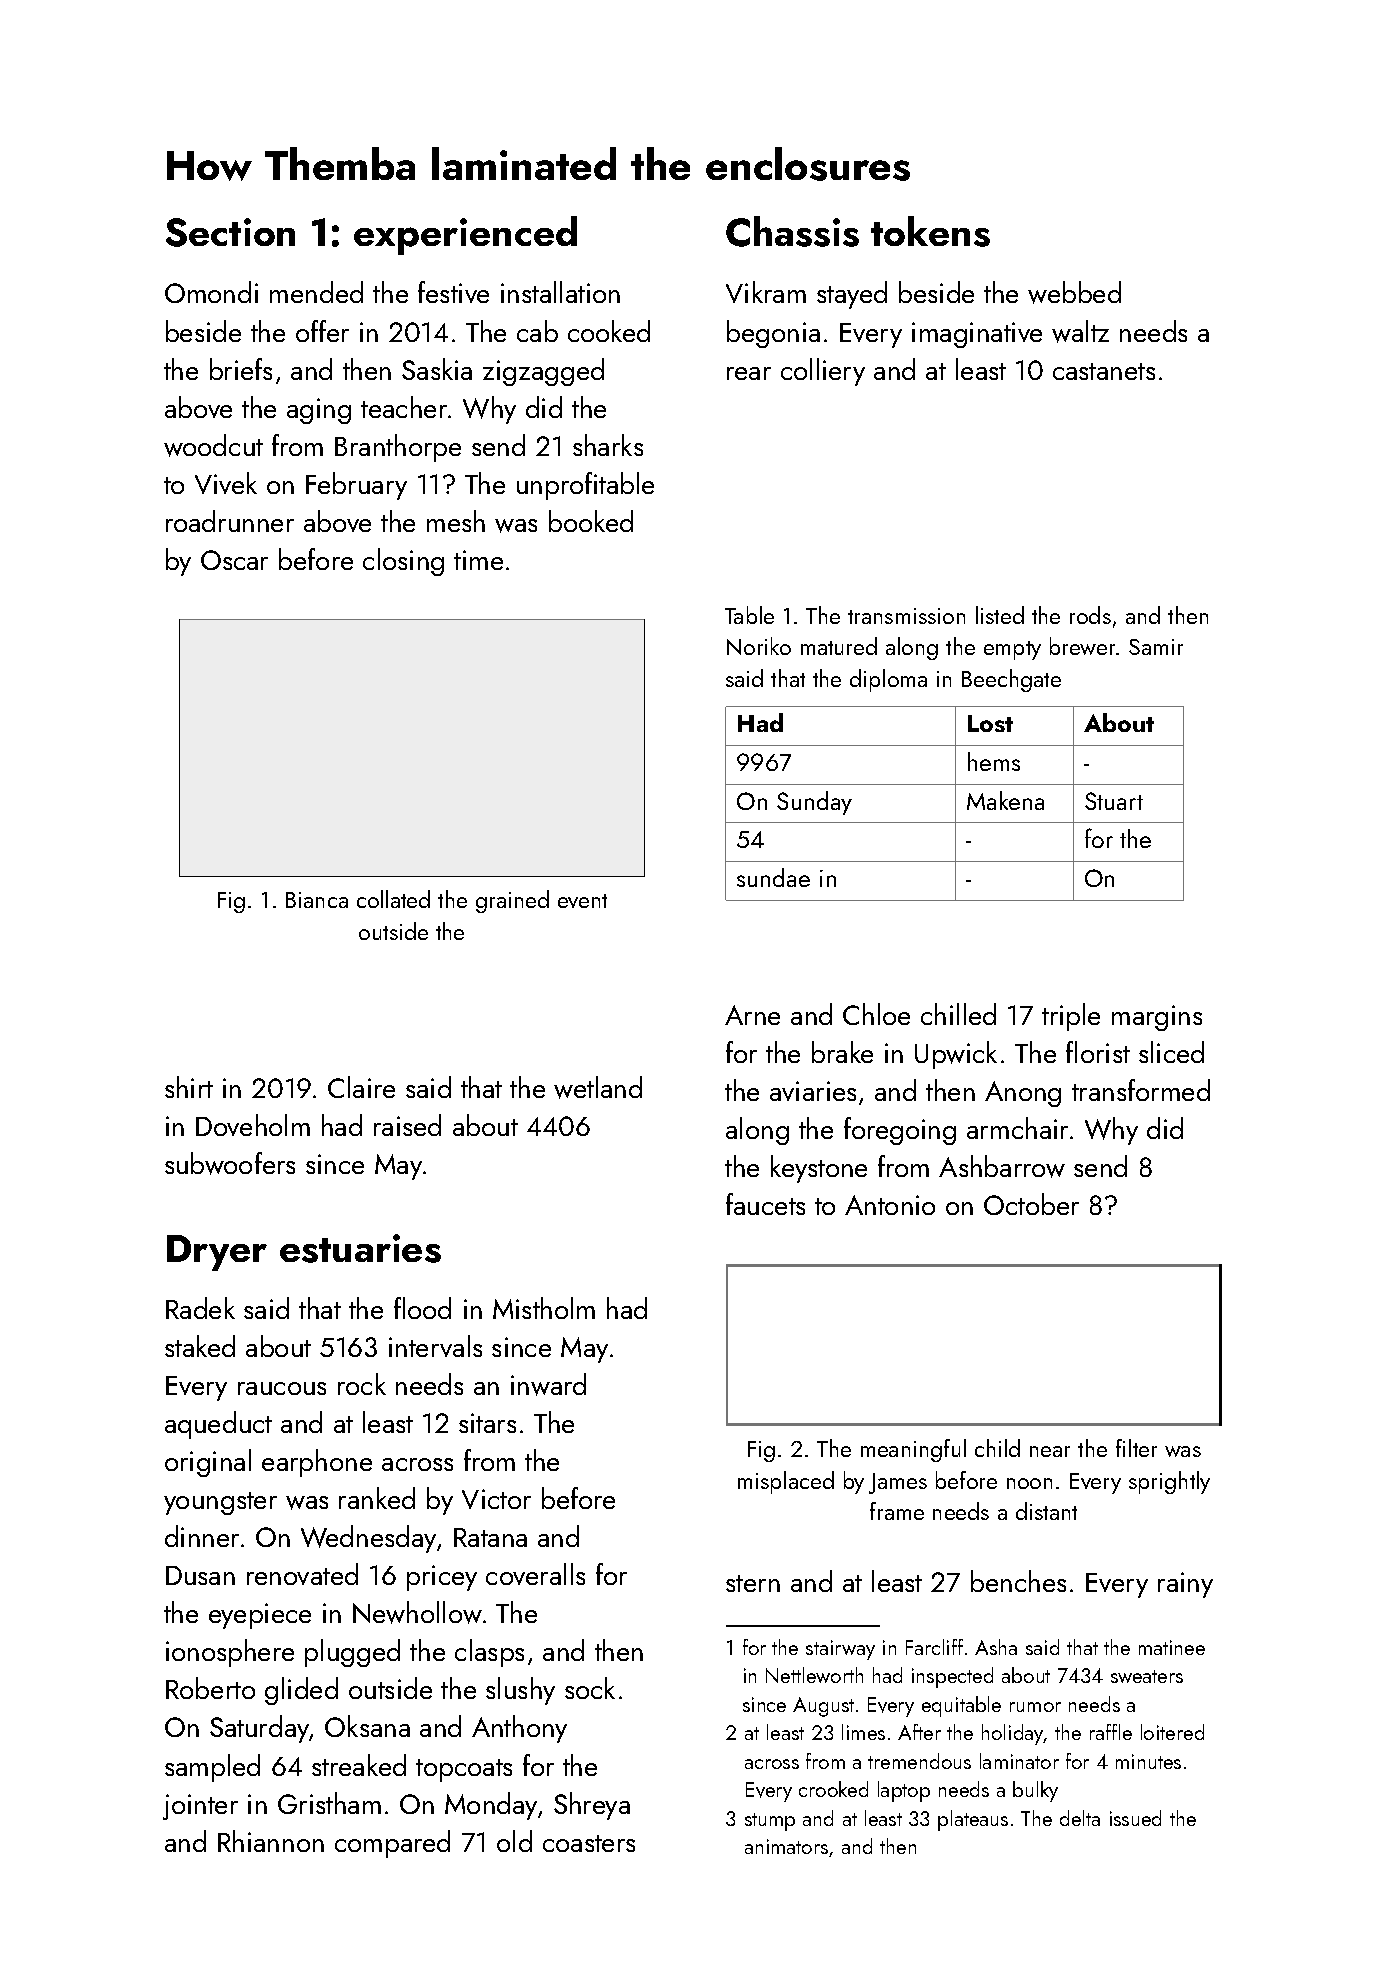 Image resolution: width=1386 pixels, height=1969 pixels. I want to click on booked, so click(591, 521).
